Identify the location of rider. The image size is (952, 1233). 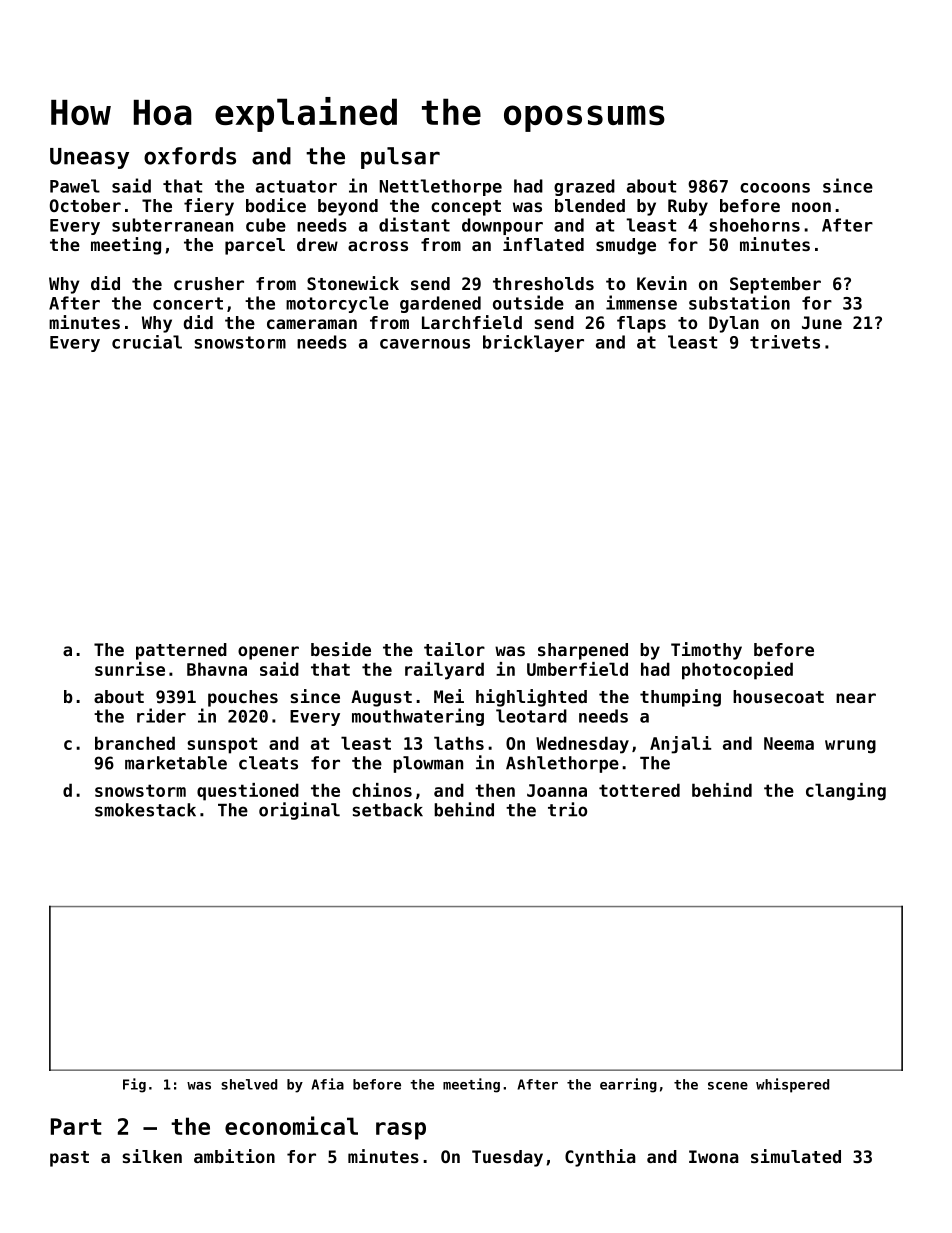
(161, 715).
